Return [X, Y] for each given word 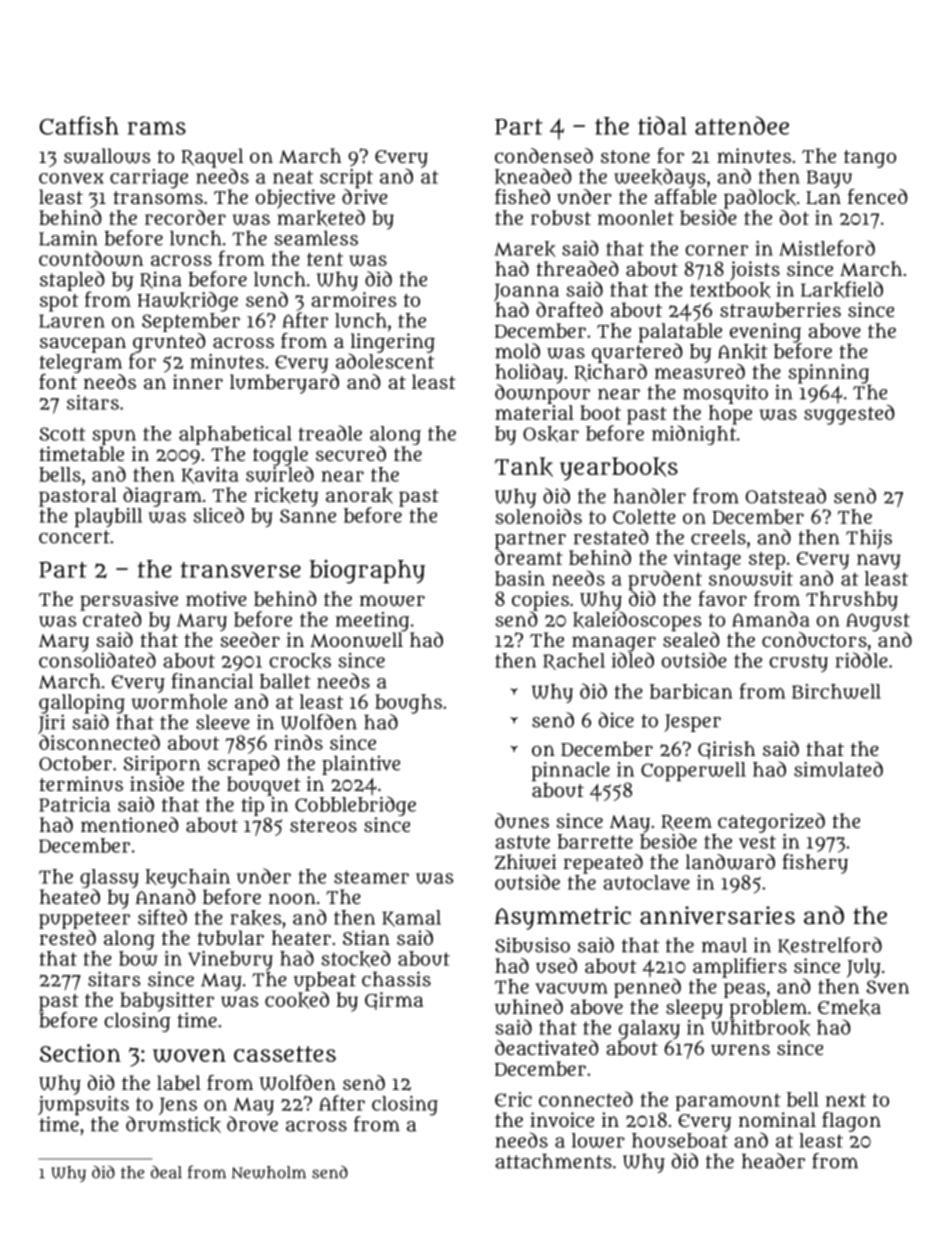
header [773, 1161]
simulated [838, 769]
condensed [544, 155]
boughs [408, 704]
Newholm [269, 1172]
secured [351, 453]
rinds [298, 742]
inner [198, 381]
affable [686, 196]
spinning [828, 374]
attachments [553, 1161]
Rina [161, 280]
